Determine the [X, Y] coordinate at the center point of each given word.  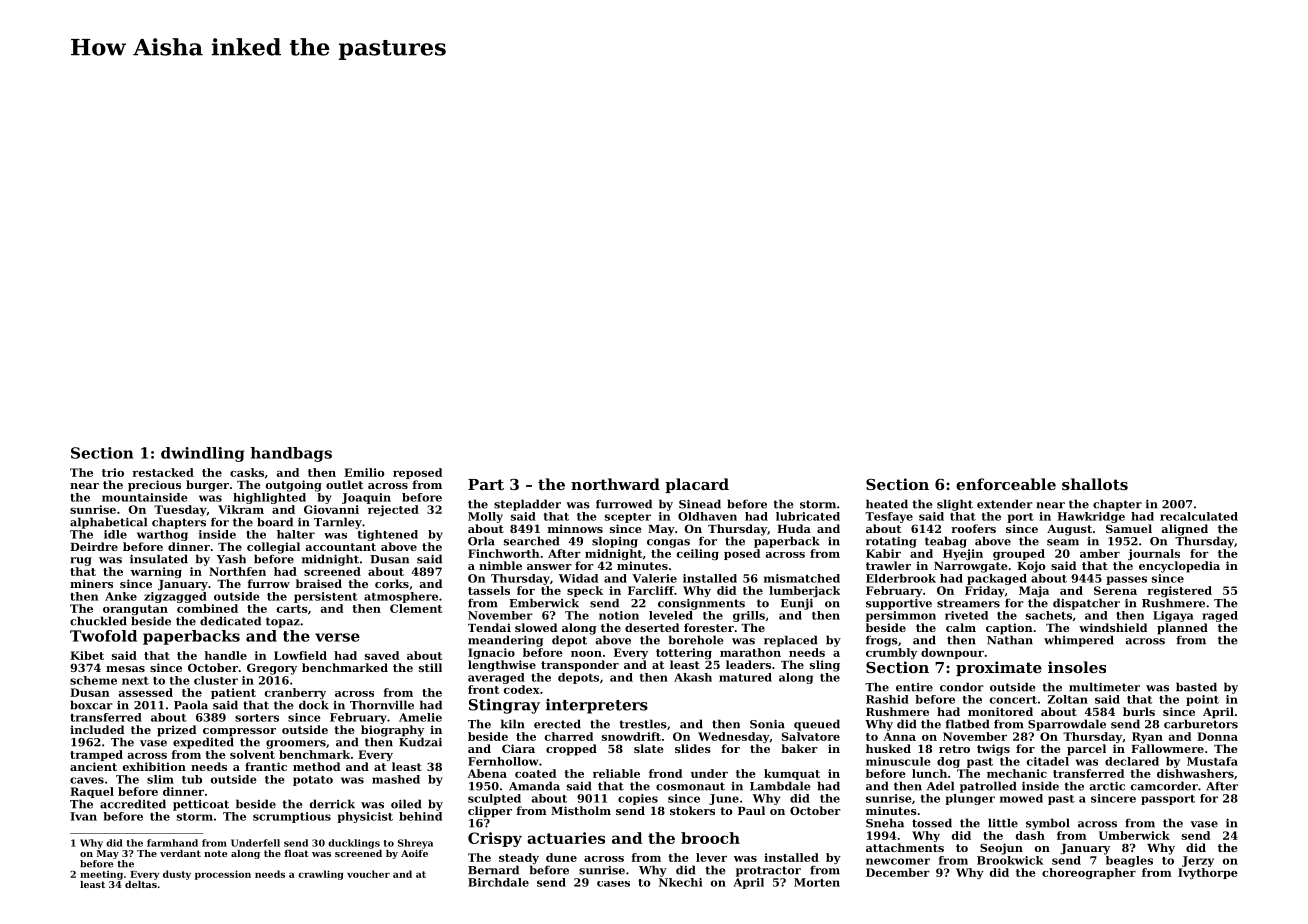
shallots [1095, 484]
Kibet [87, 655]
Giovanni [331, 509]
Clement [416, 608]
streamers [968, 603]
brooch [710, 838]
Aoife [414, 853]
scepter [628, 518]
